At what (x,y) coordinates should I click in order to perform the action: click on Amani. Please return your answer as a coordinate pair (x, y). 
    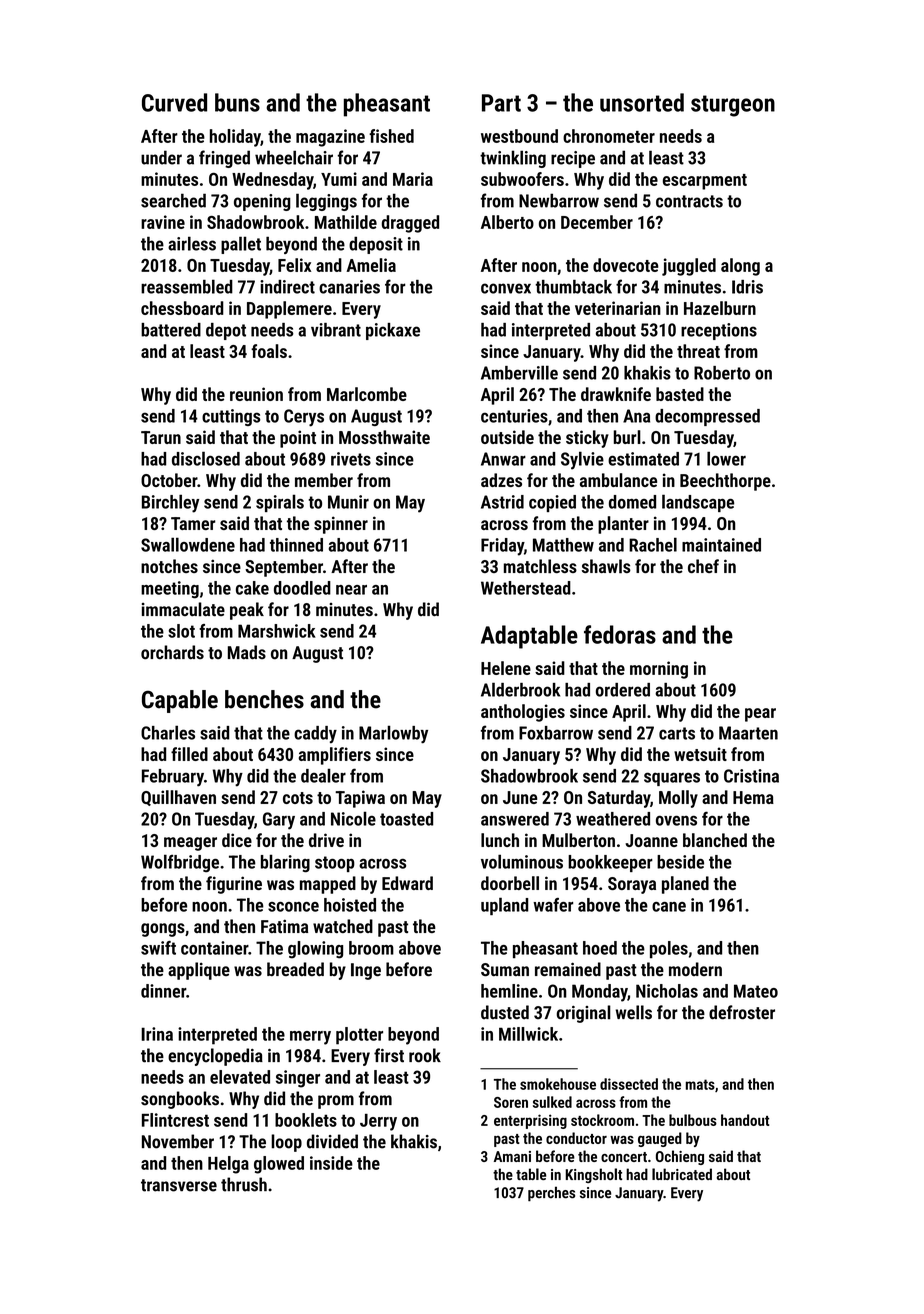
    Looking at the image, I should click on (512, 1156).
